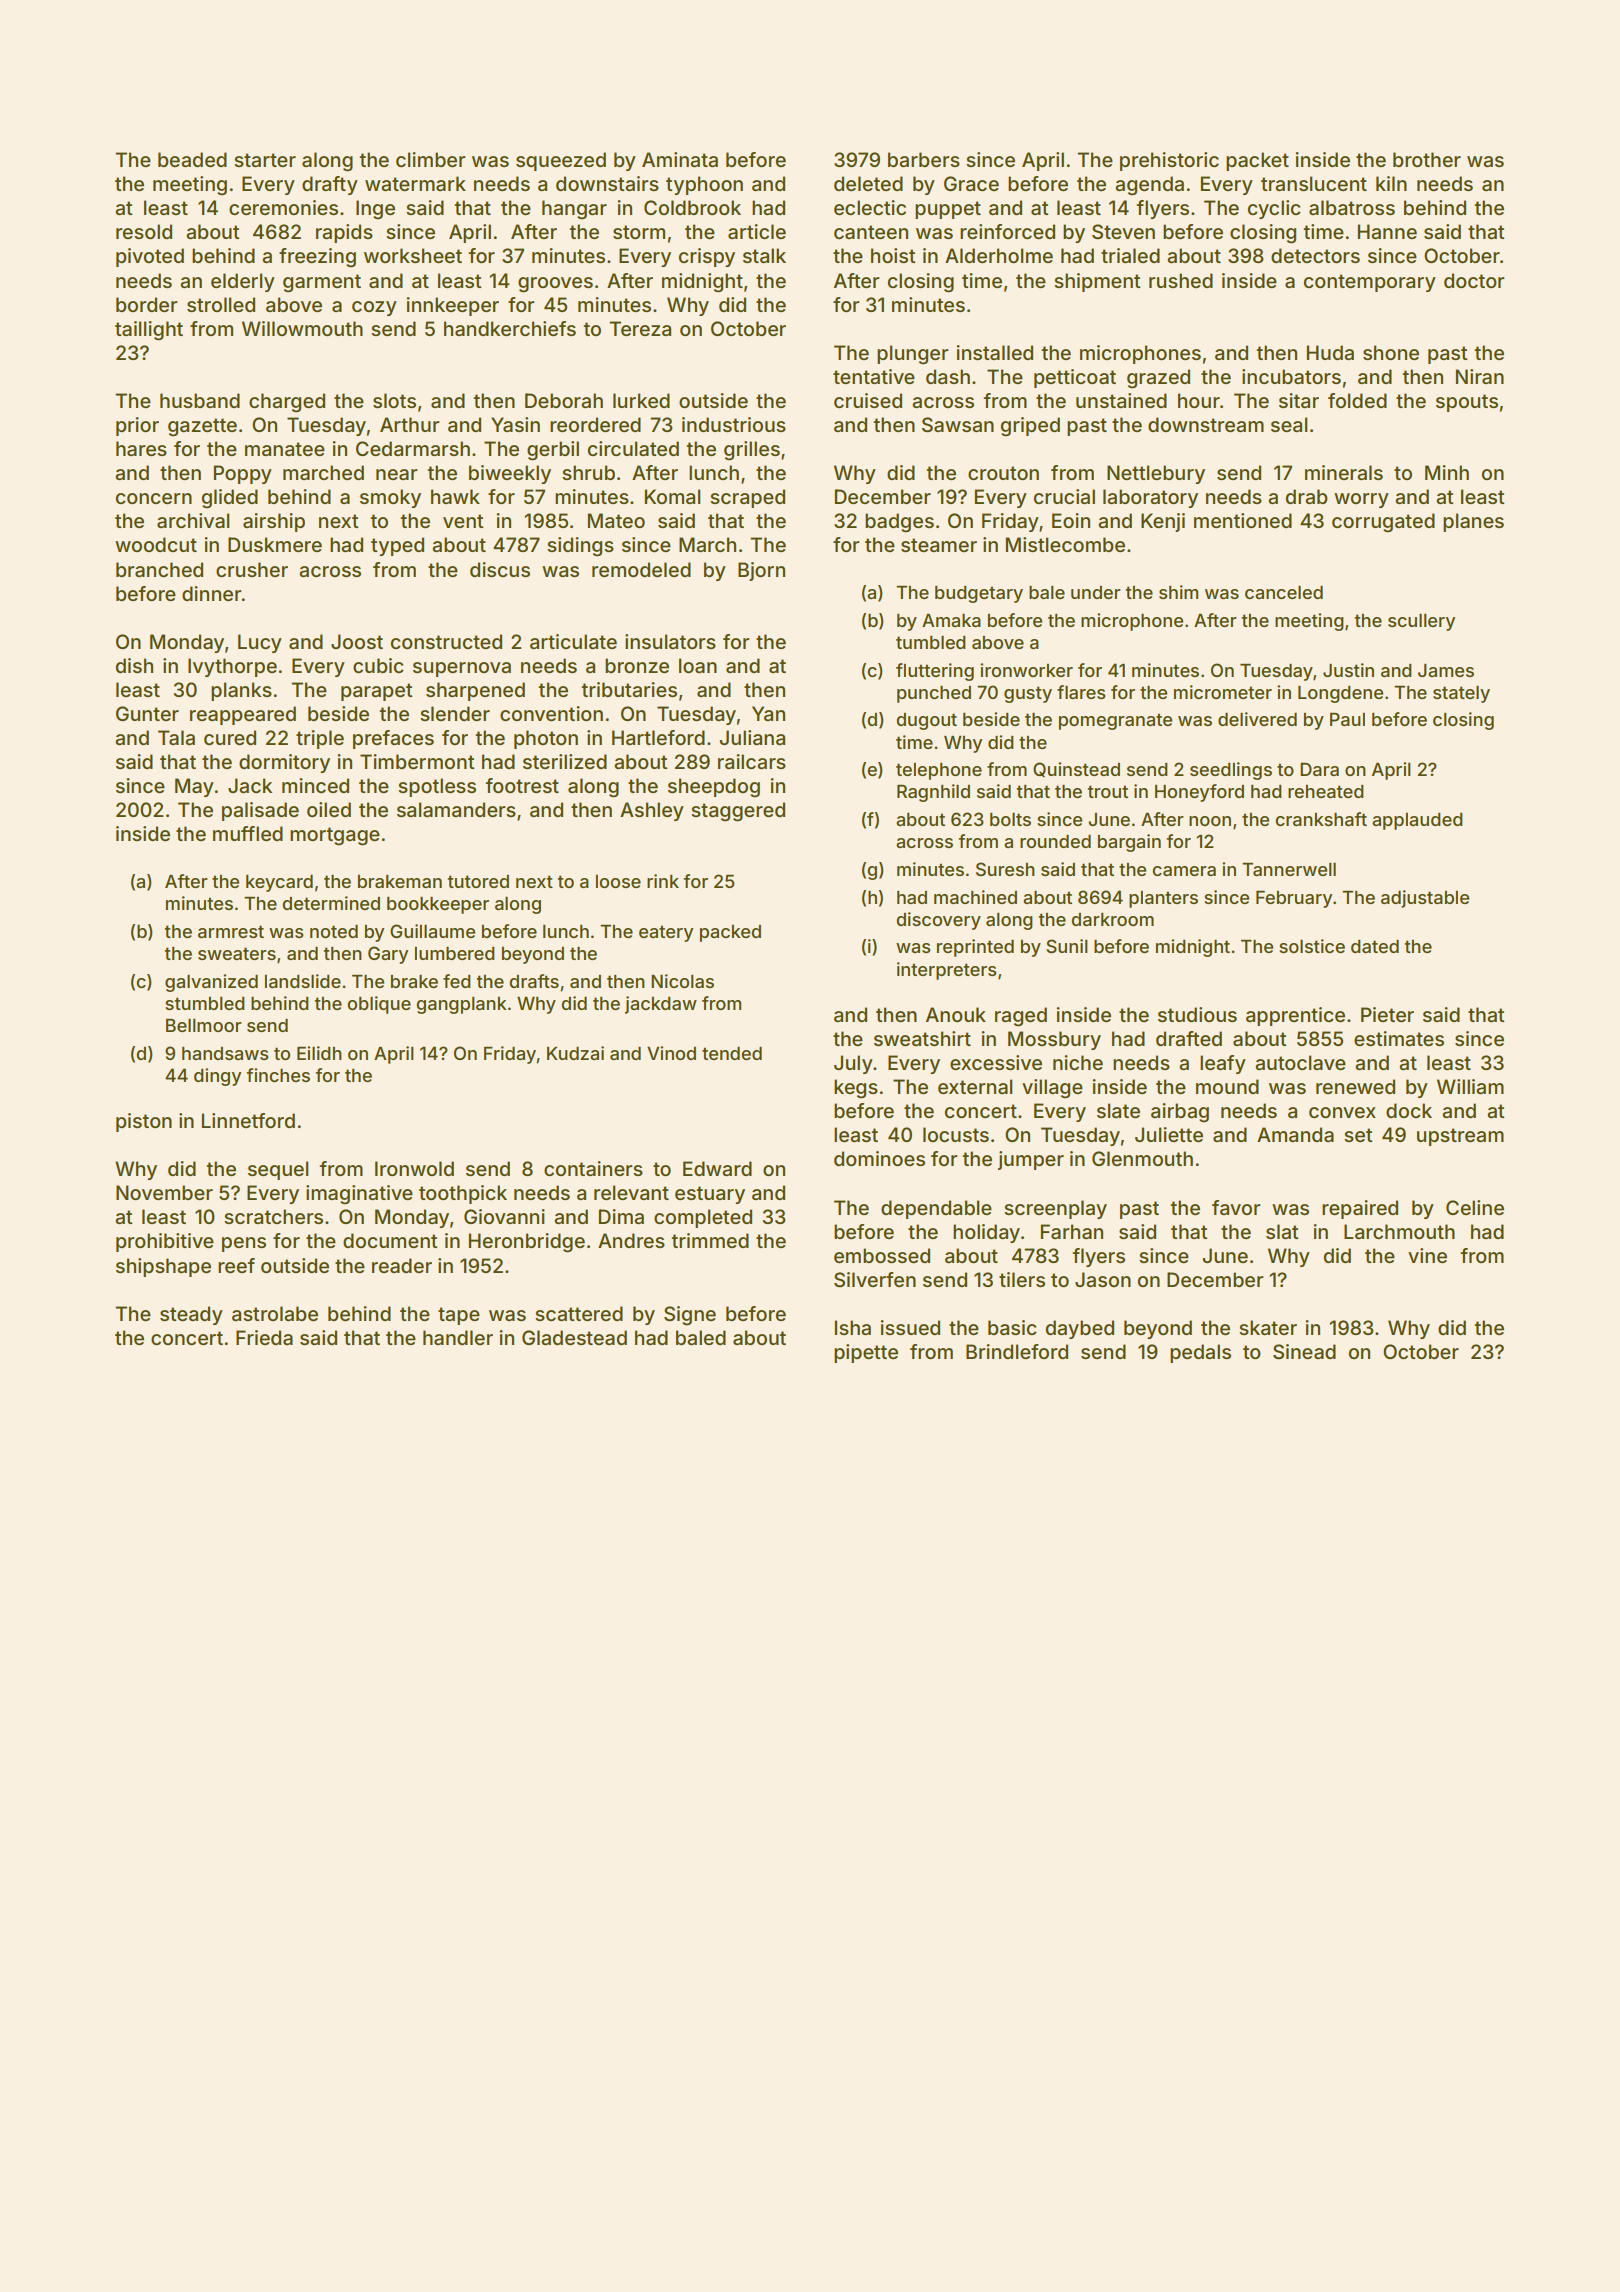 Image resolution: width=1620 pixels, height=2292 pixels. What do you see at coordinates (1295, 1016) in the page?
I see `apprentice` at bounding box center [1295, 1016].
